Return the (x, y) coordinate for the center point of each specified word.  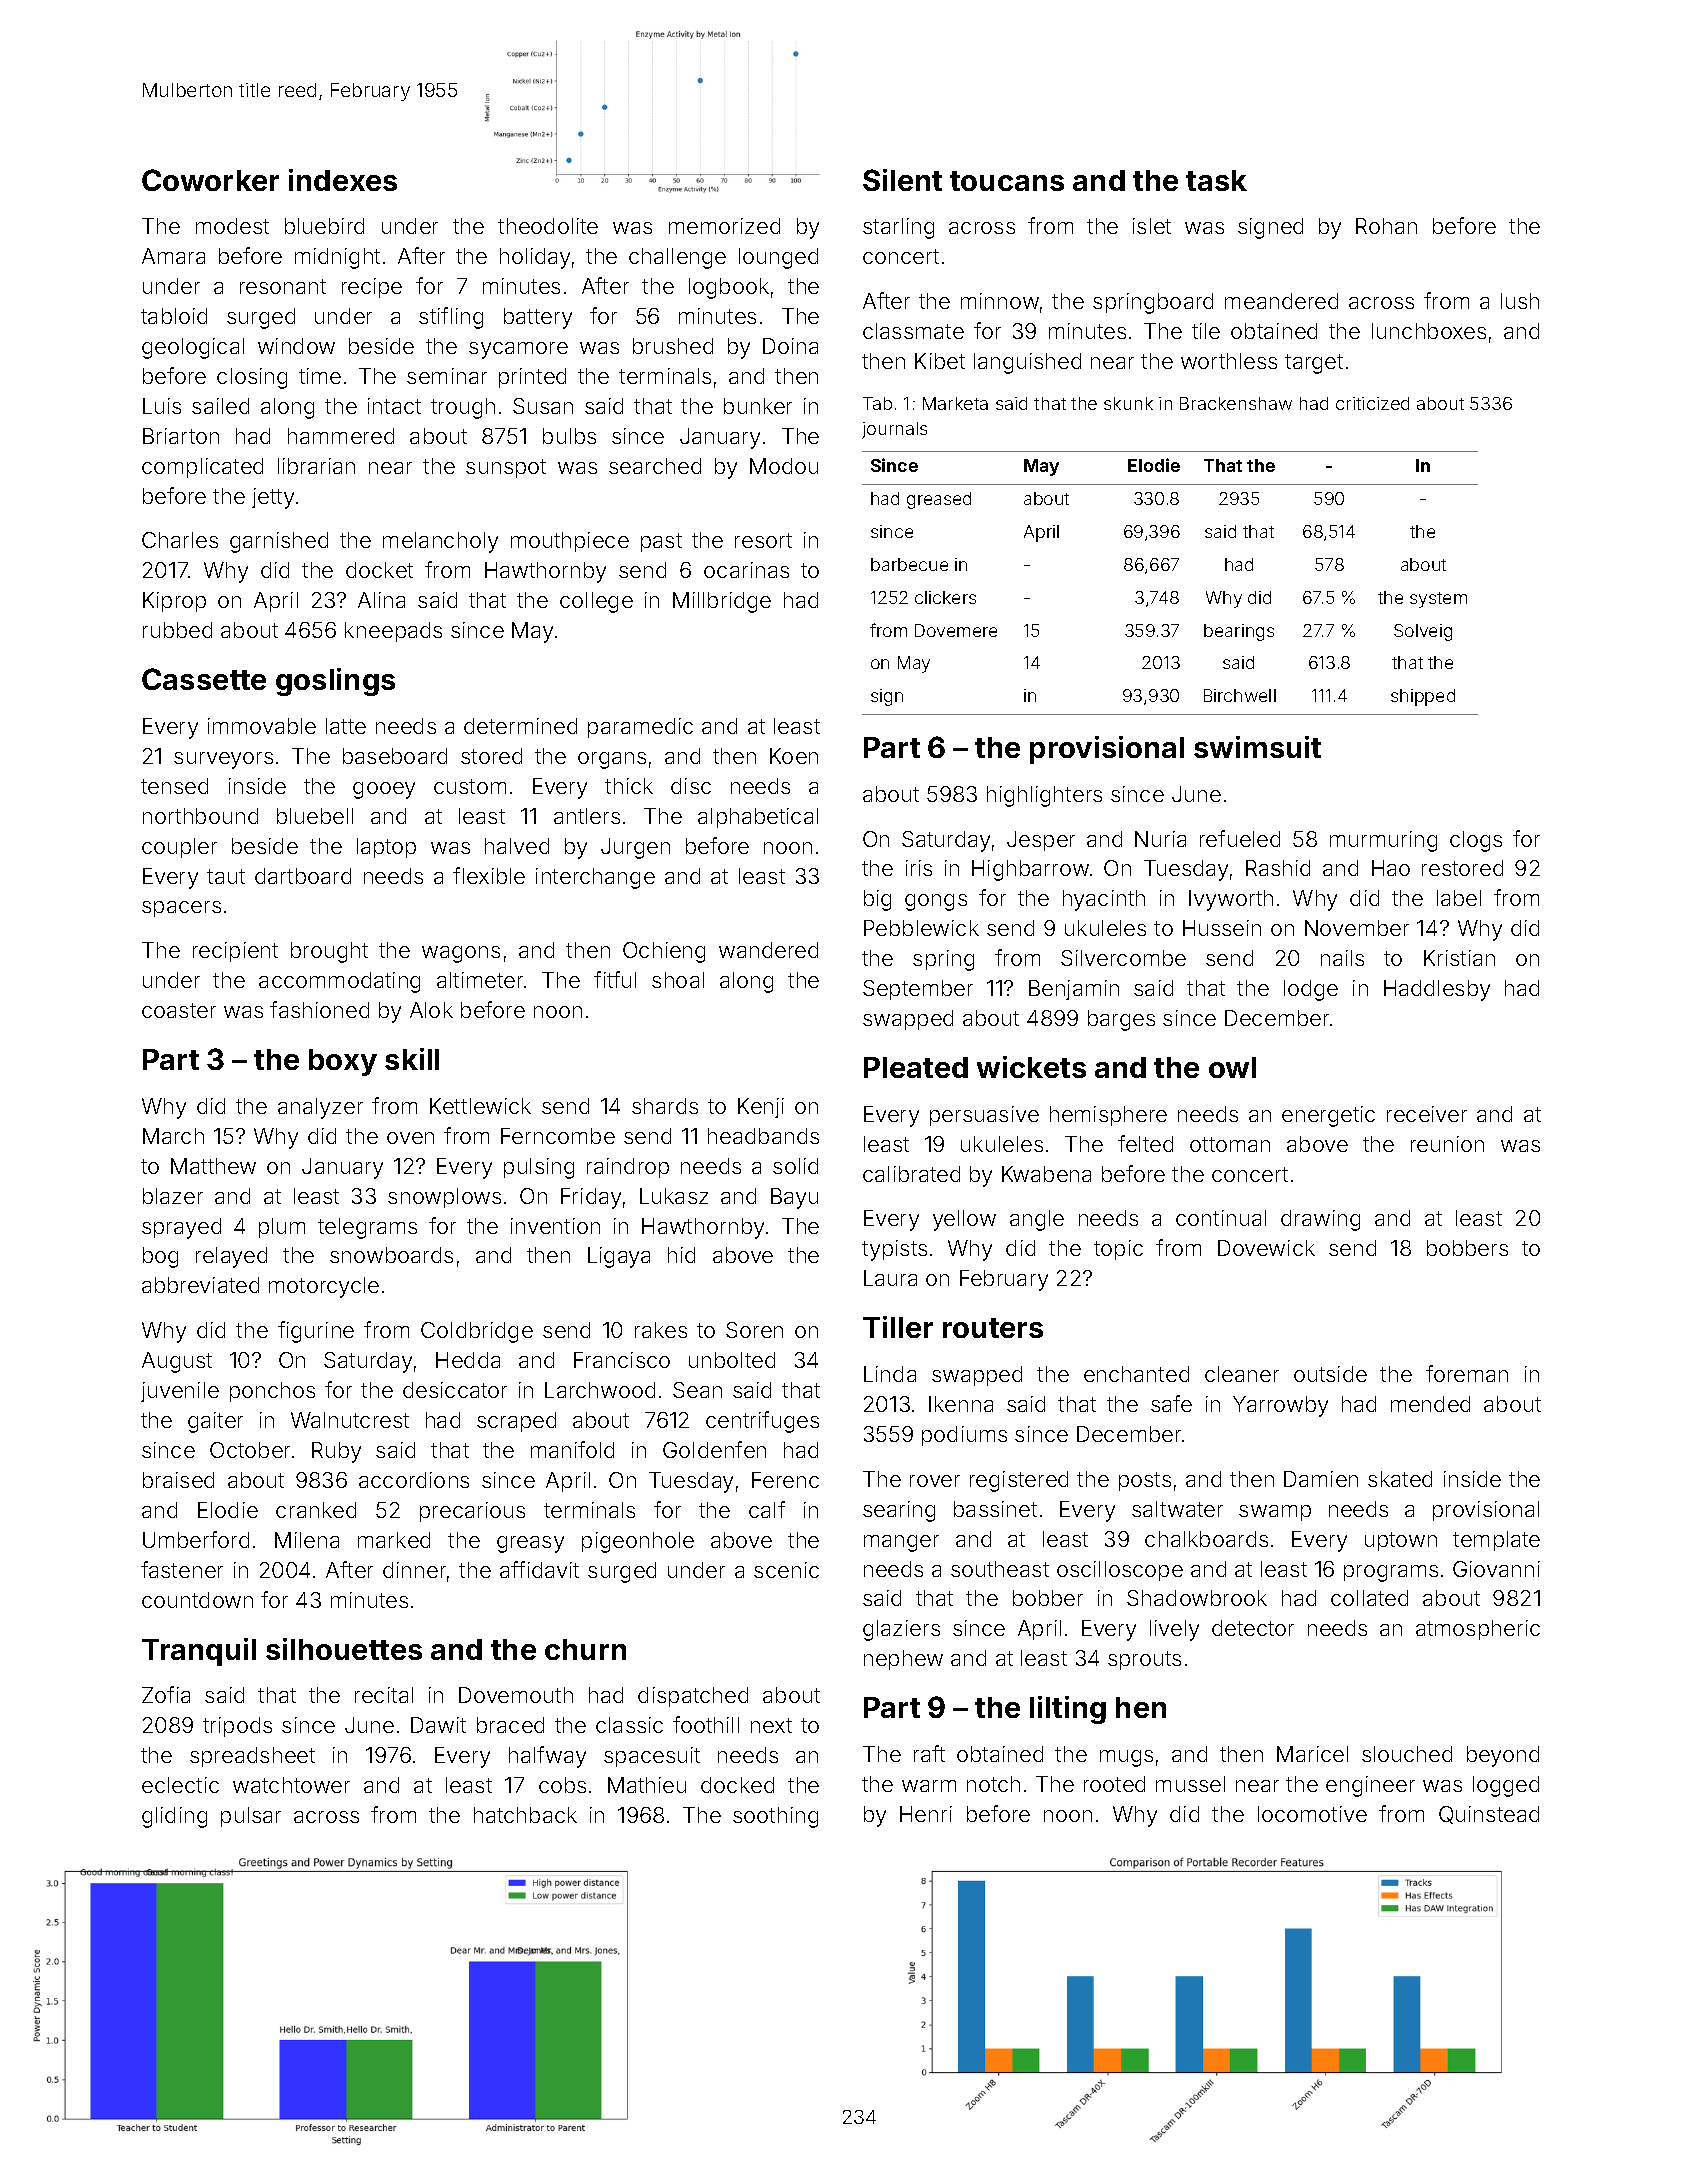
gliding (174, 1817)
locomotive (1312, 1814)
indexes (343, 180)
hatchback (525, 1815)
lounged (778, 258)
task (1216, 180)
